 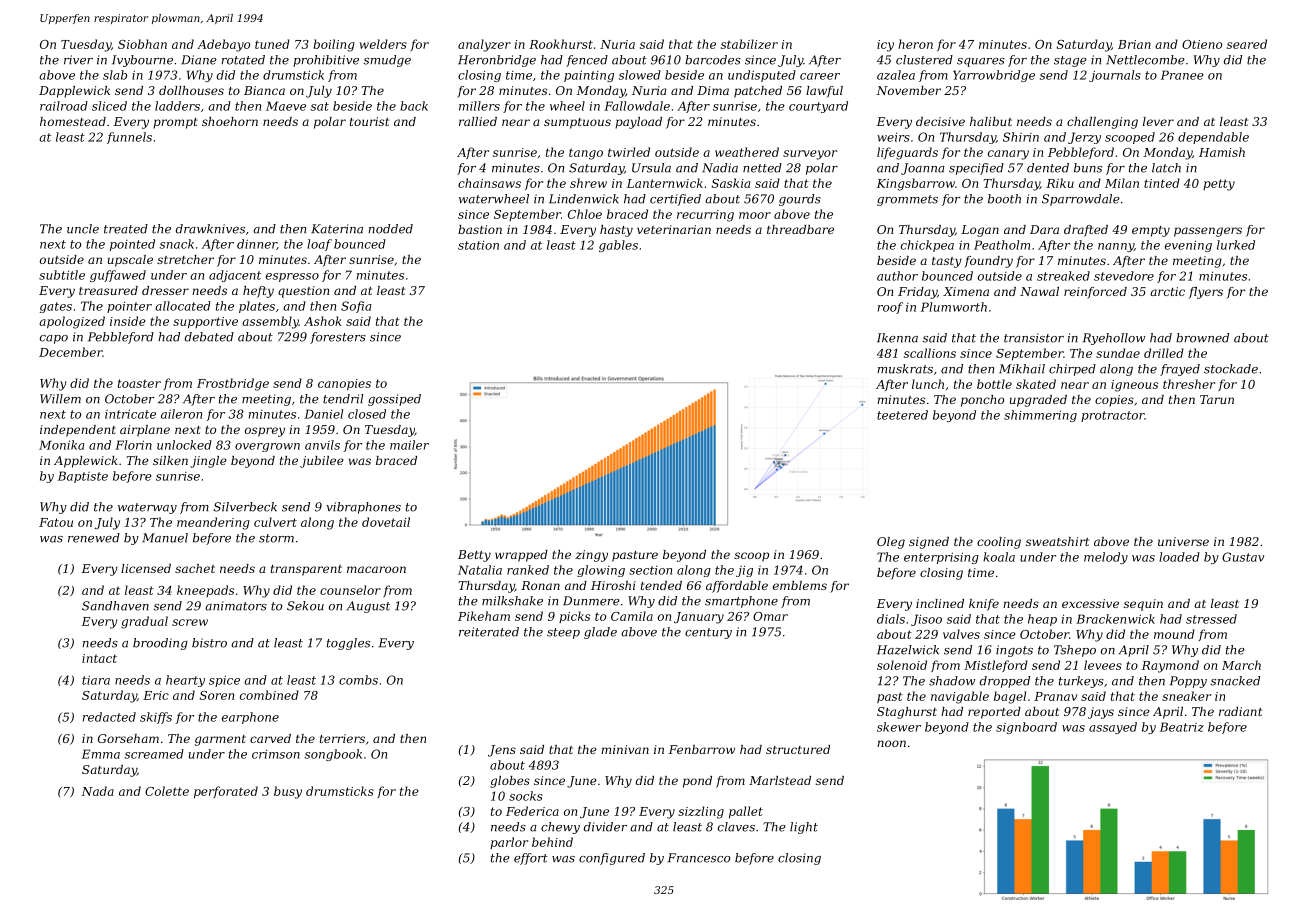 What do you see at coordinates (1202, 338) in the screenshot?
I see `browned` at bounding box center [1202, 338].
